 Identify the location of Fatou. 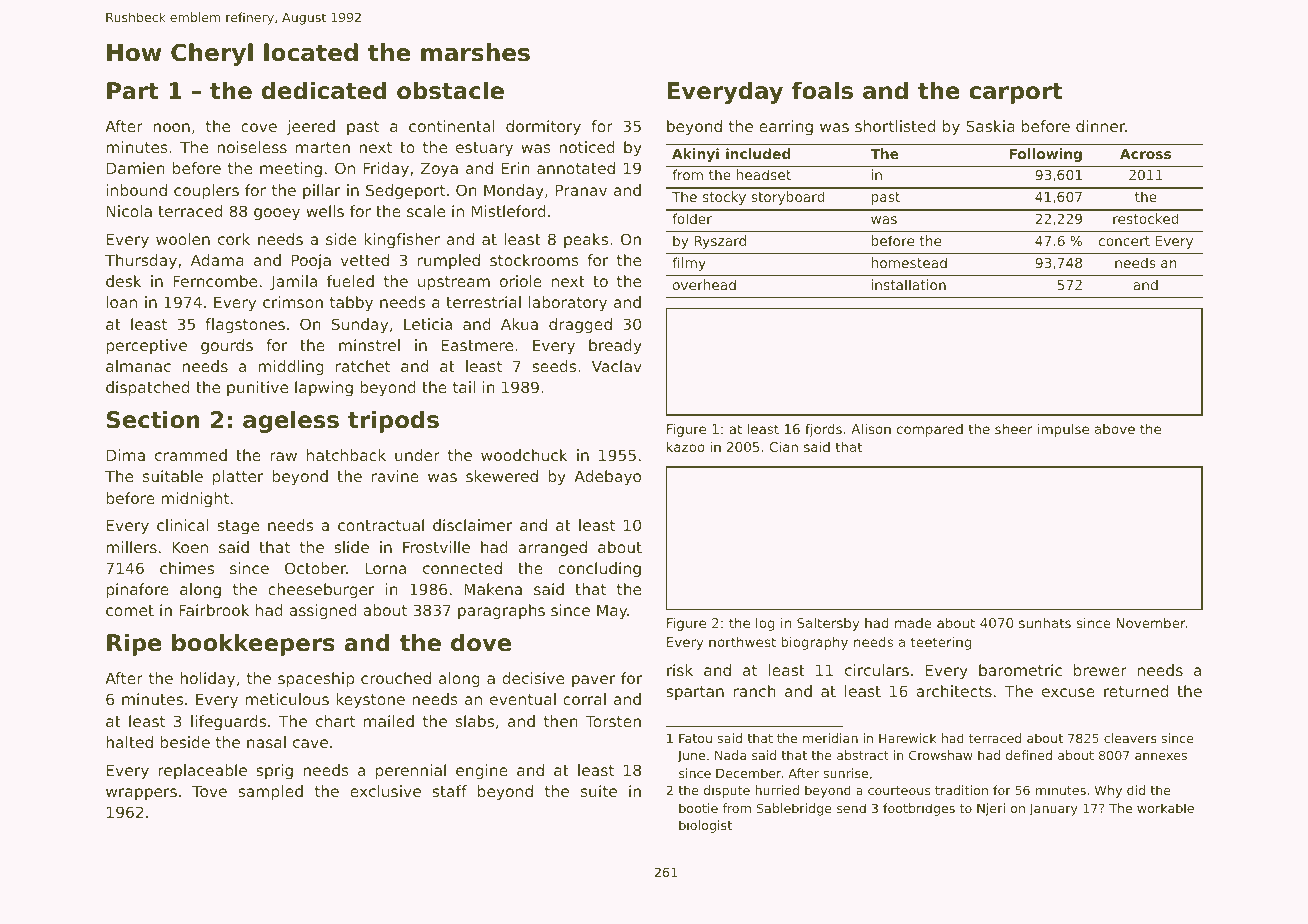
(695, 738).
